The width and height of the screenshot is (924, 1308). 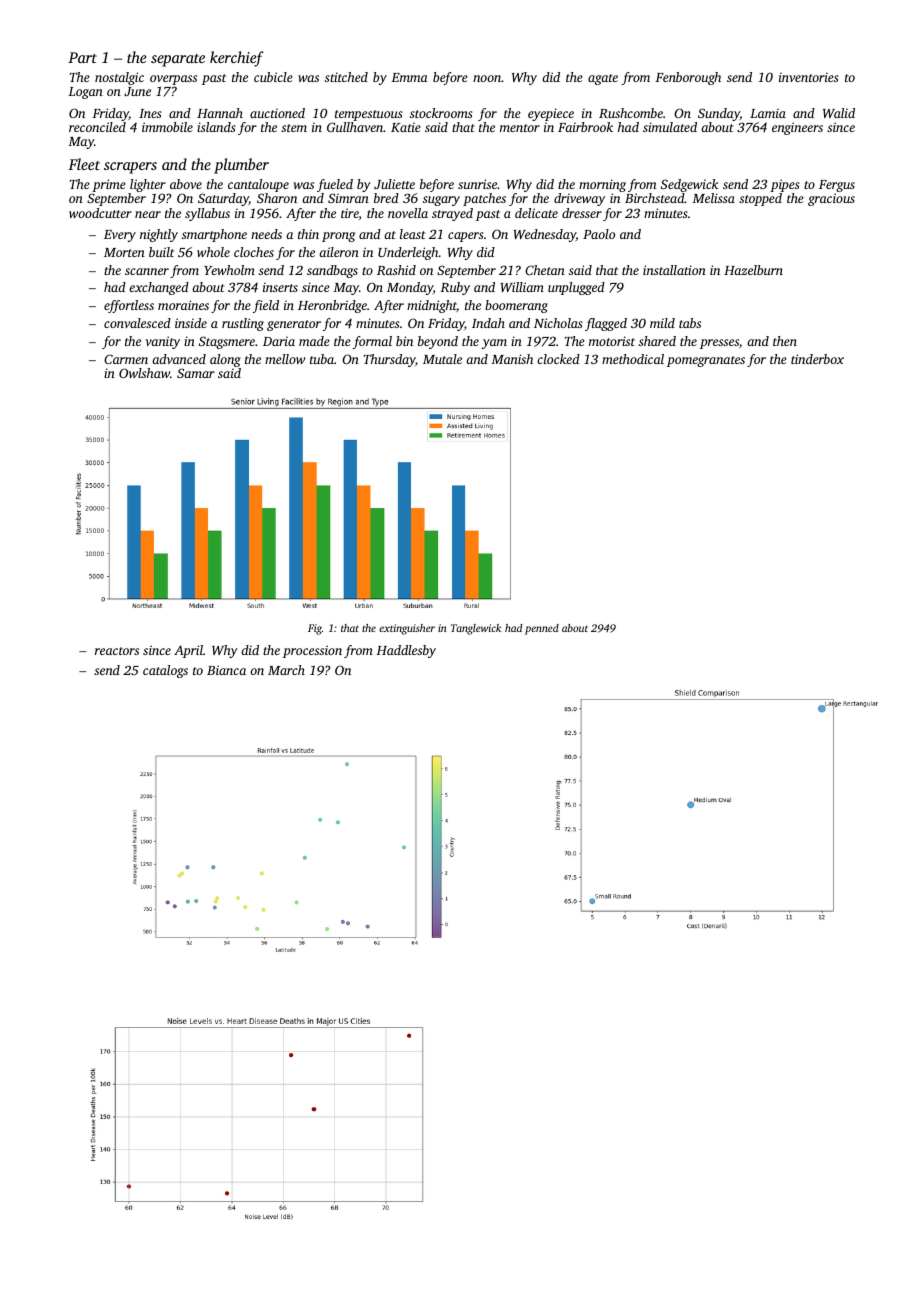 I want to click on Fenborough, so click(x=688, y=78).
